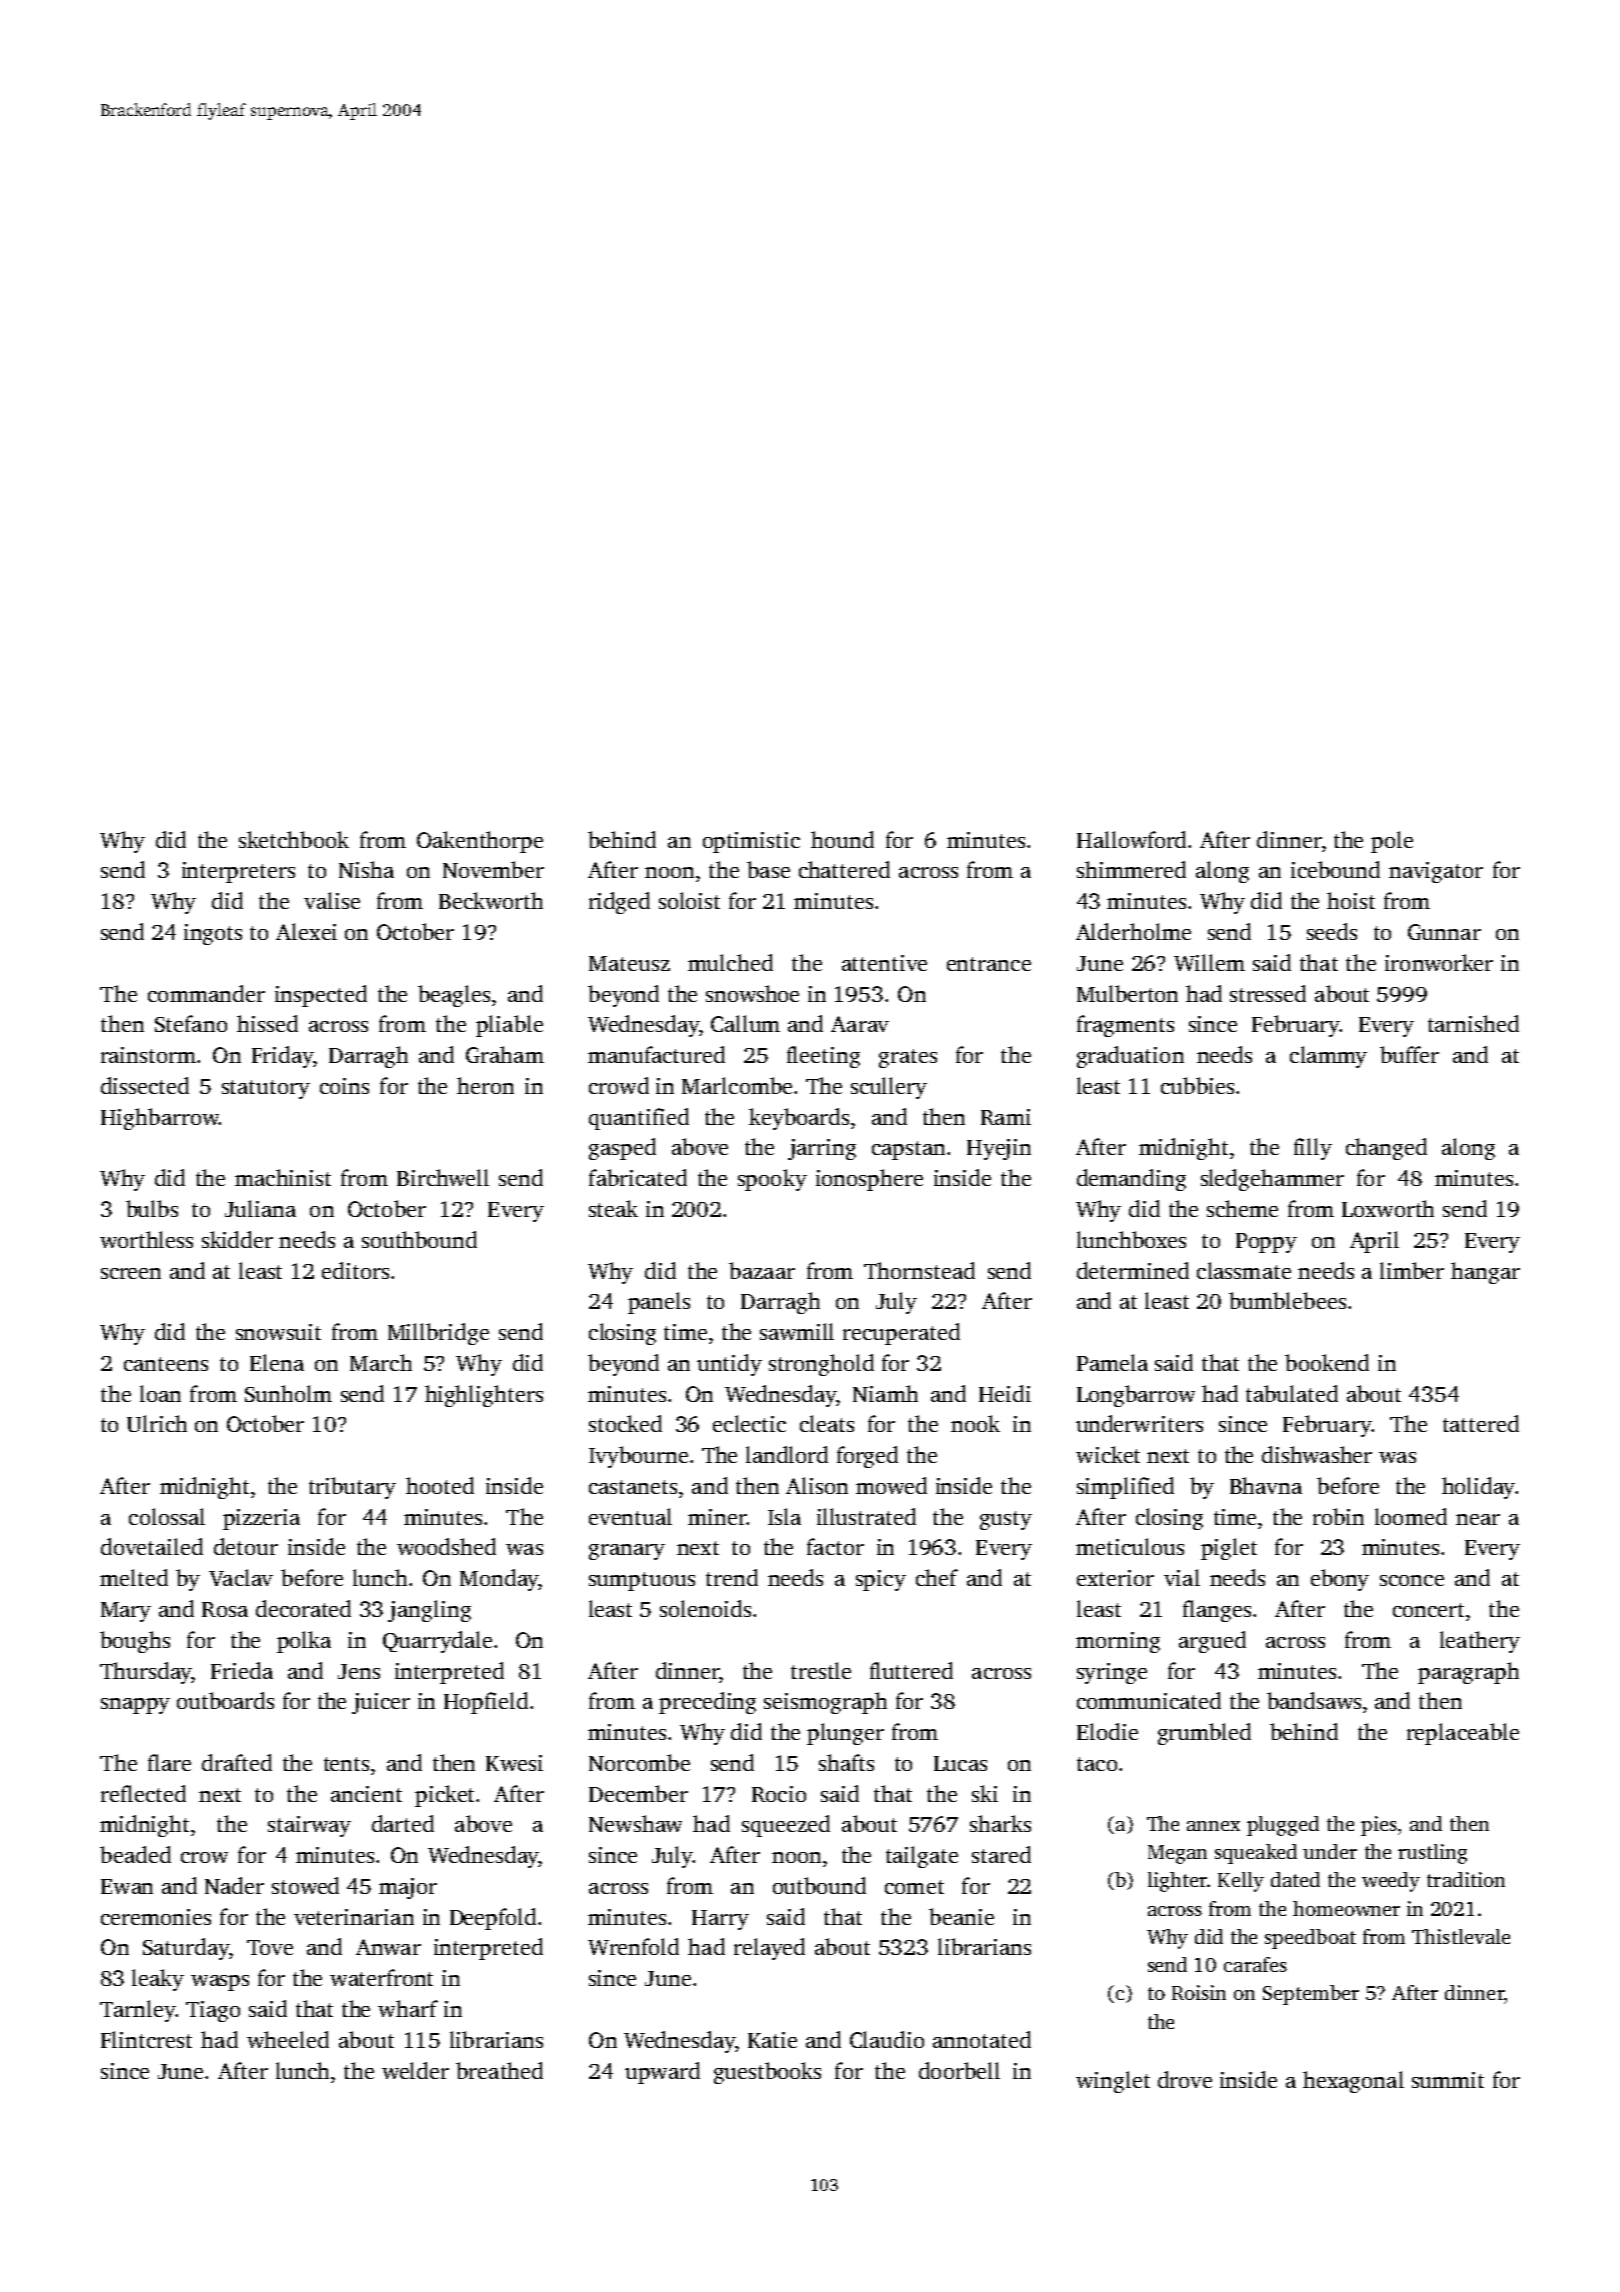  What do you see at coordinates (751, 842) in the screenshot?
I see `optimistic` at bounding box center [751, 842].
